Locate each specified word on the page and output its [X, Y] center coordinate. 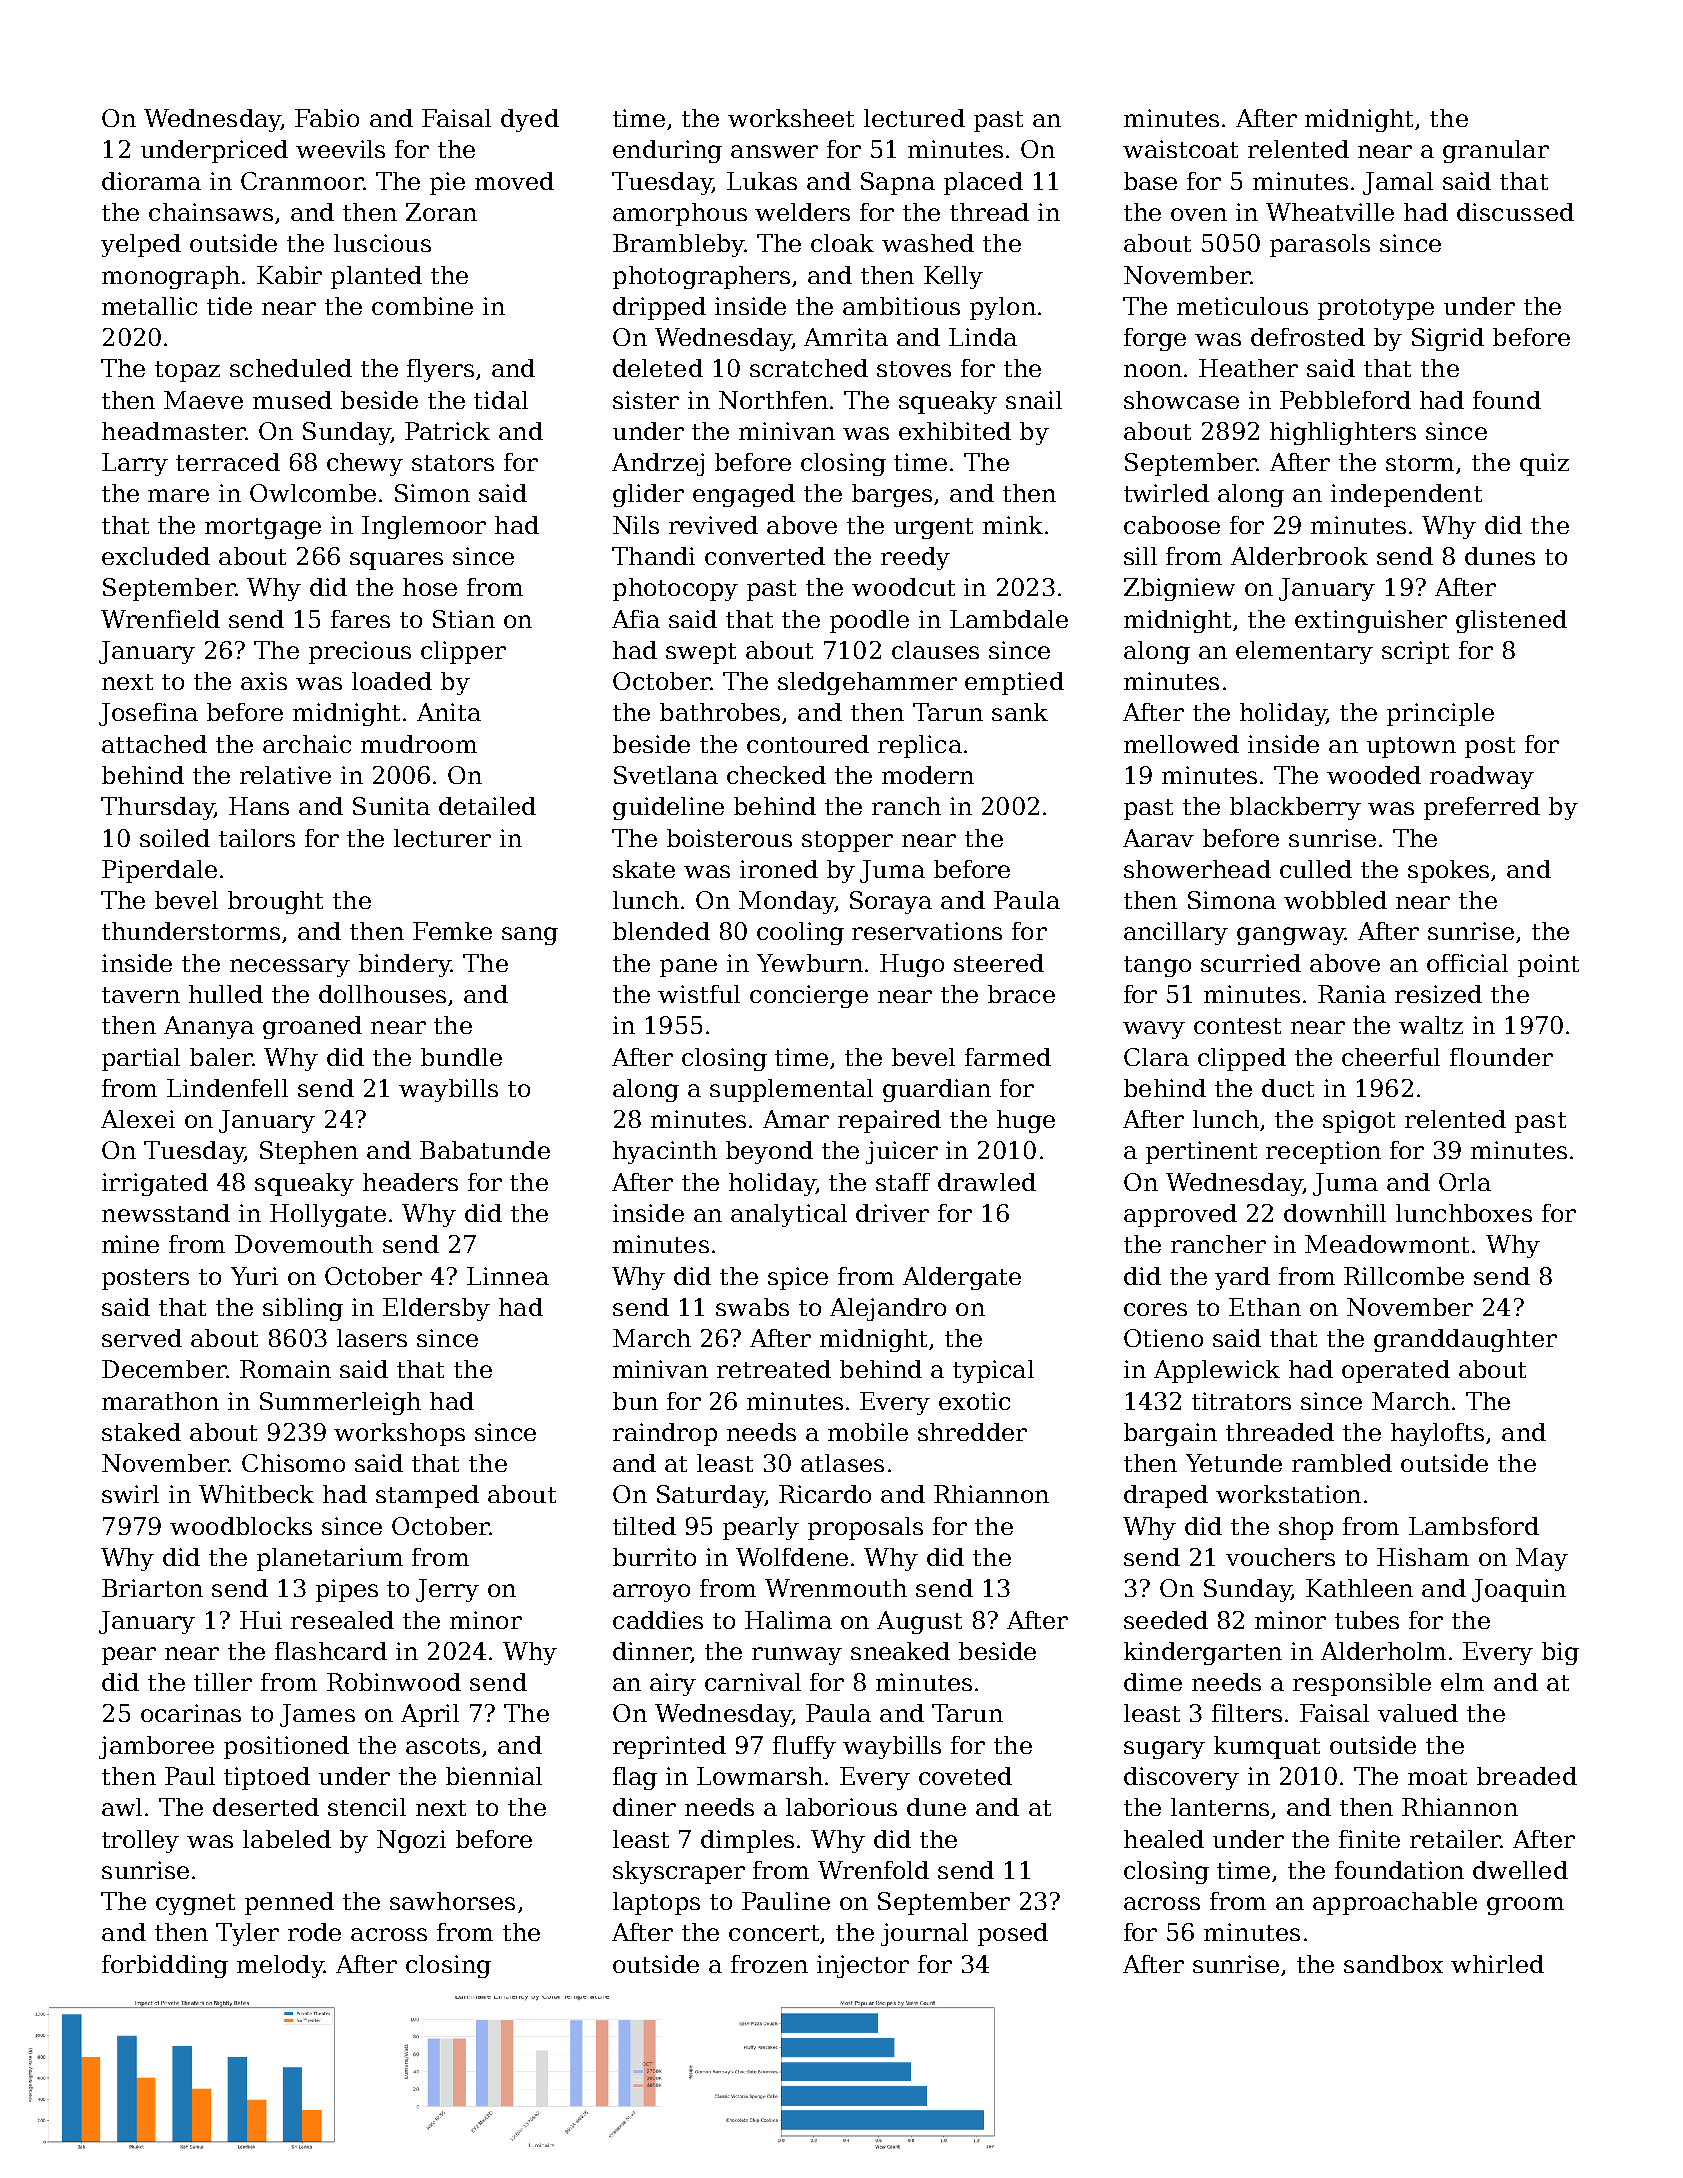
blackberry [1295, 808]
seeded [1166, 1620]
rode [314, 1932]
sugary [1164, 1750]
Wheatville [1330, 212]
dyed [530, 120]
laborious [841, 1807]
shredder [972, 1432]
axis [264, 681]
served [142, 1338]
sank [1020, 712]
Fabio [327, 118]
